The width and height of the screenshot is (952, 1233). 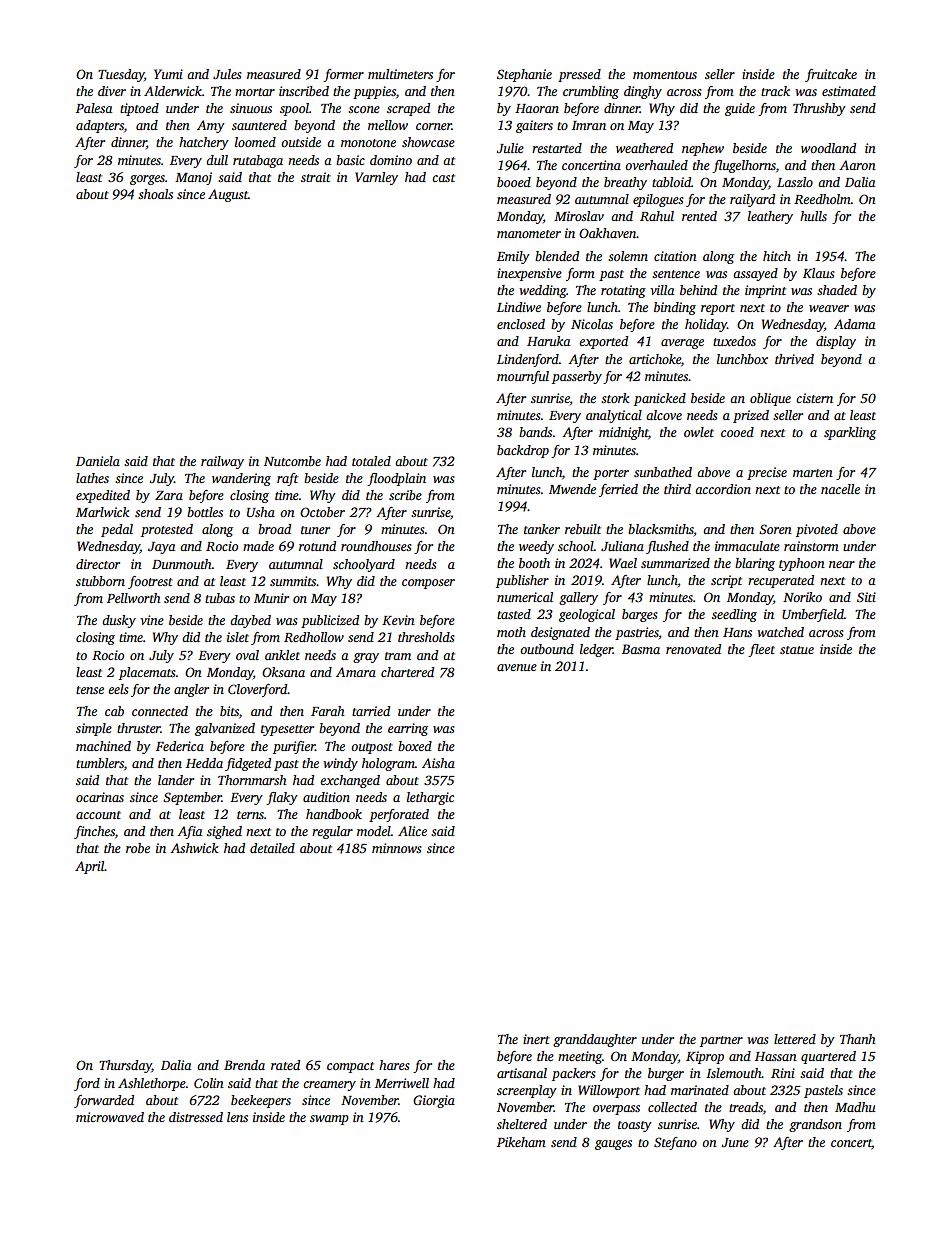 What do you see at coordinates (523, 377) in the screenshot?
I see `mournful` at bounding box center [523, 377].
